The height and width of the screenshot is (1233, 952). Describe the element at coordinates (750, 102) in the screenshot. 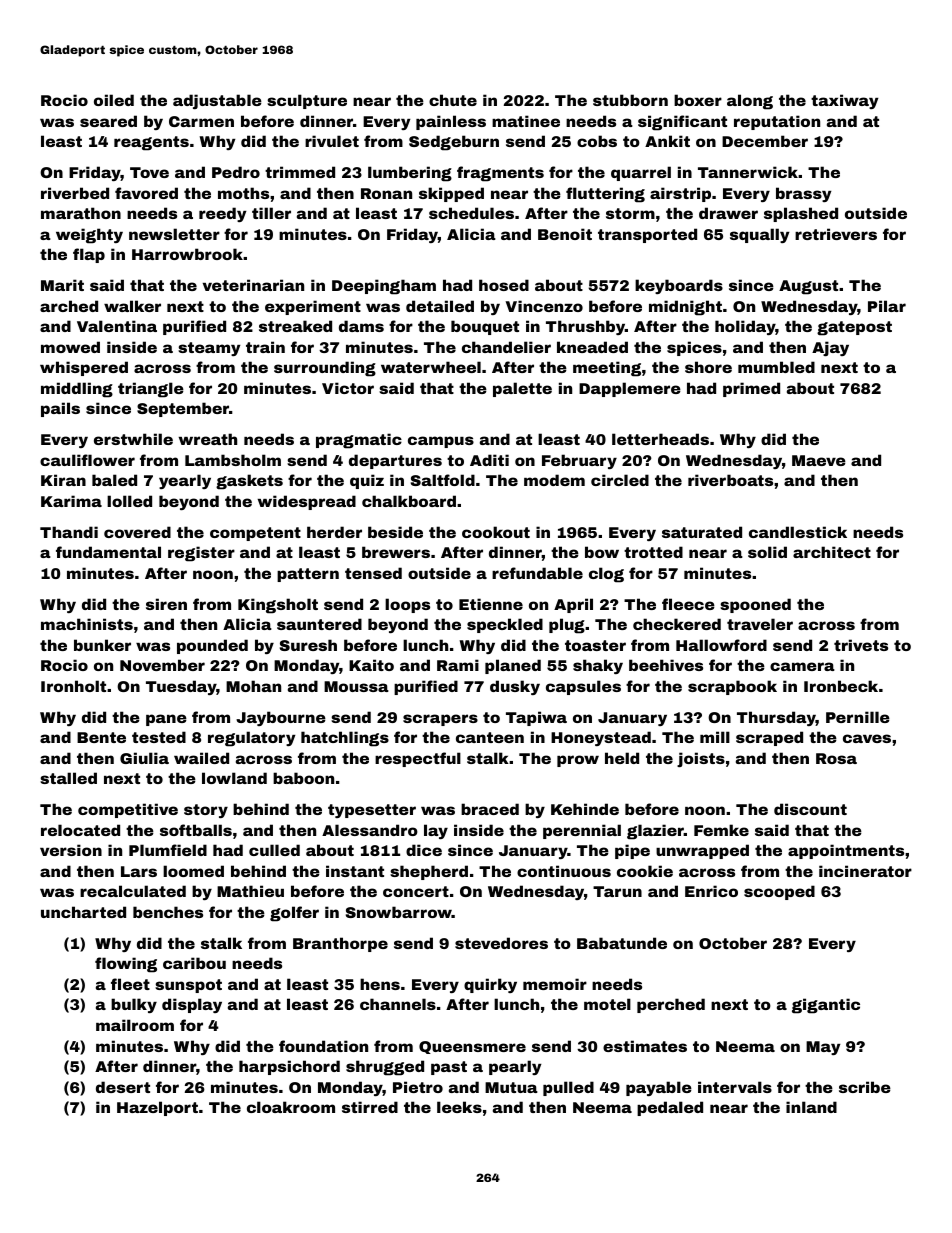

I see `along` at that location.
